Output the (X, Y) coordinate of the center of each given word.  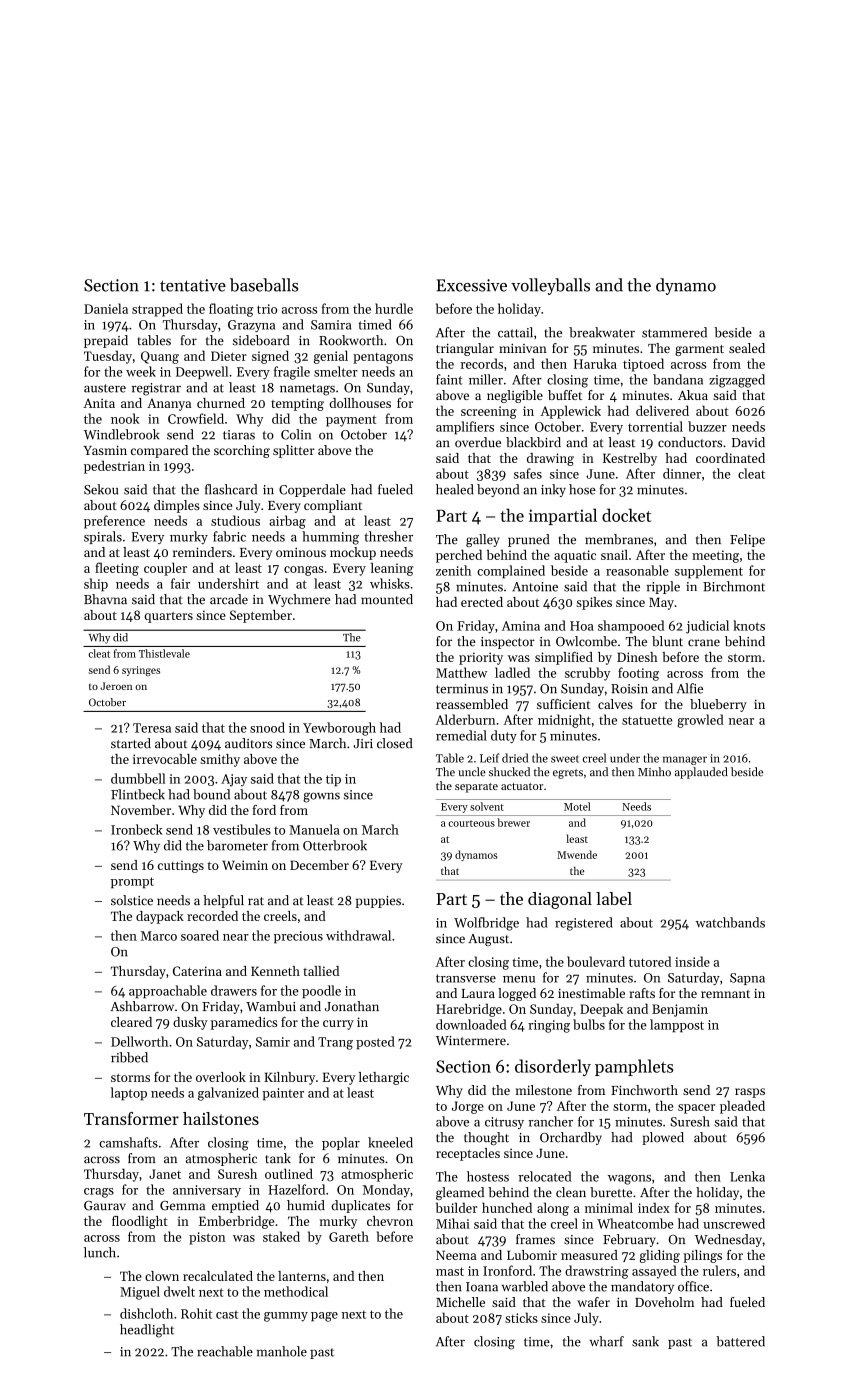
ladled (512, 672)
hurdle (394, 308)
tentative (193, 285)
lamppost (677, 1025)
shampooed (631, 626)
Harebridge (469, 1010)
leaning (392, 569)
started (131, 743)
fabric (229, 536)
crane (704, 643)
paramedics (244, 1023)
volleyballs (550, 286)
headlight (147, 1331)
